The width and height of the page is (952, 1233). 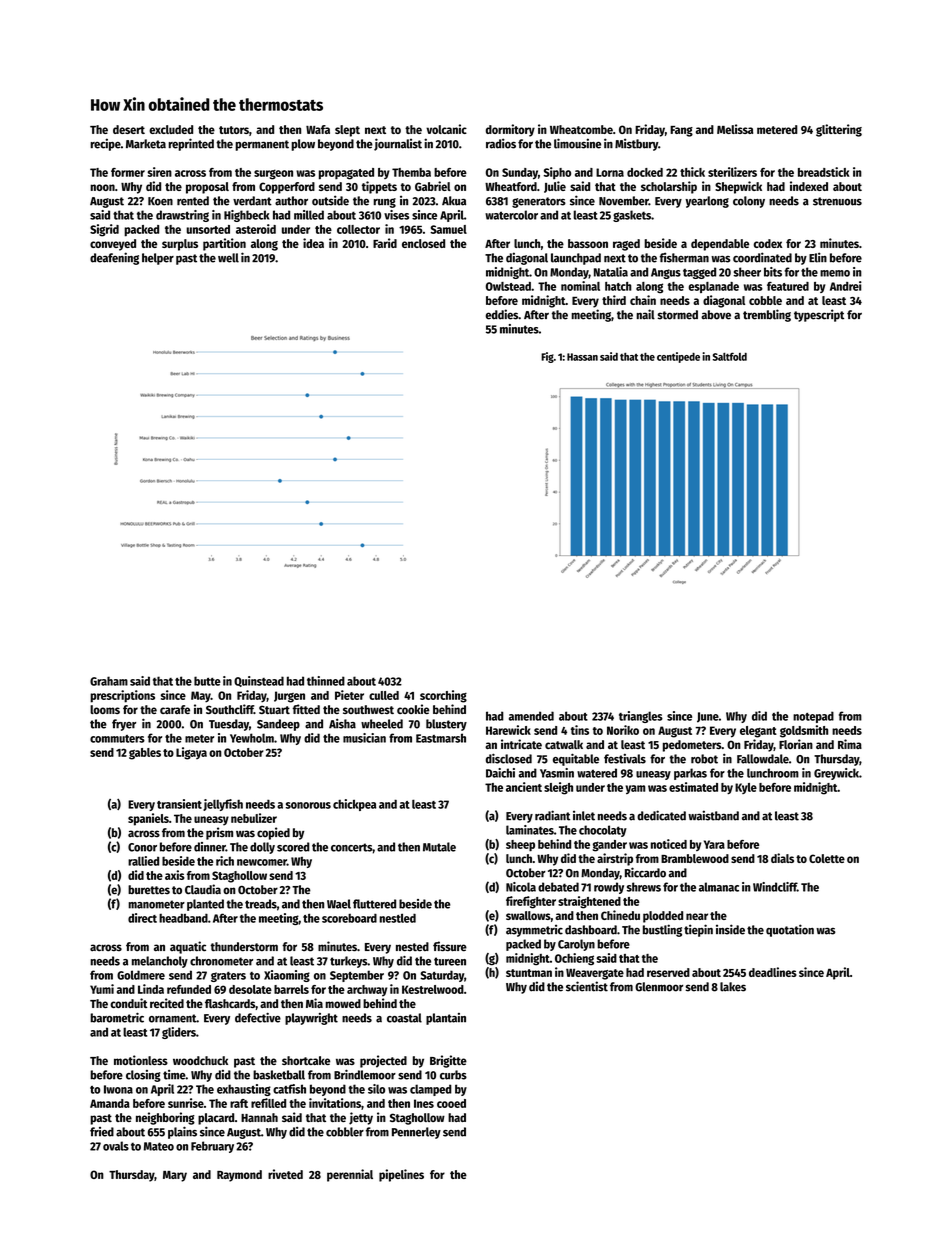 What do you see at coordinates (443, 696) in the page?
I see `scorching` at bounding box center [443, 696].
